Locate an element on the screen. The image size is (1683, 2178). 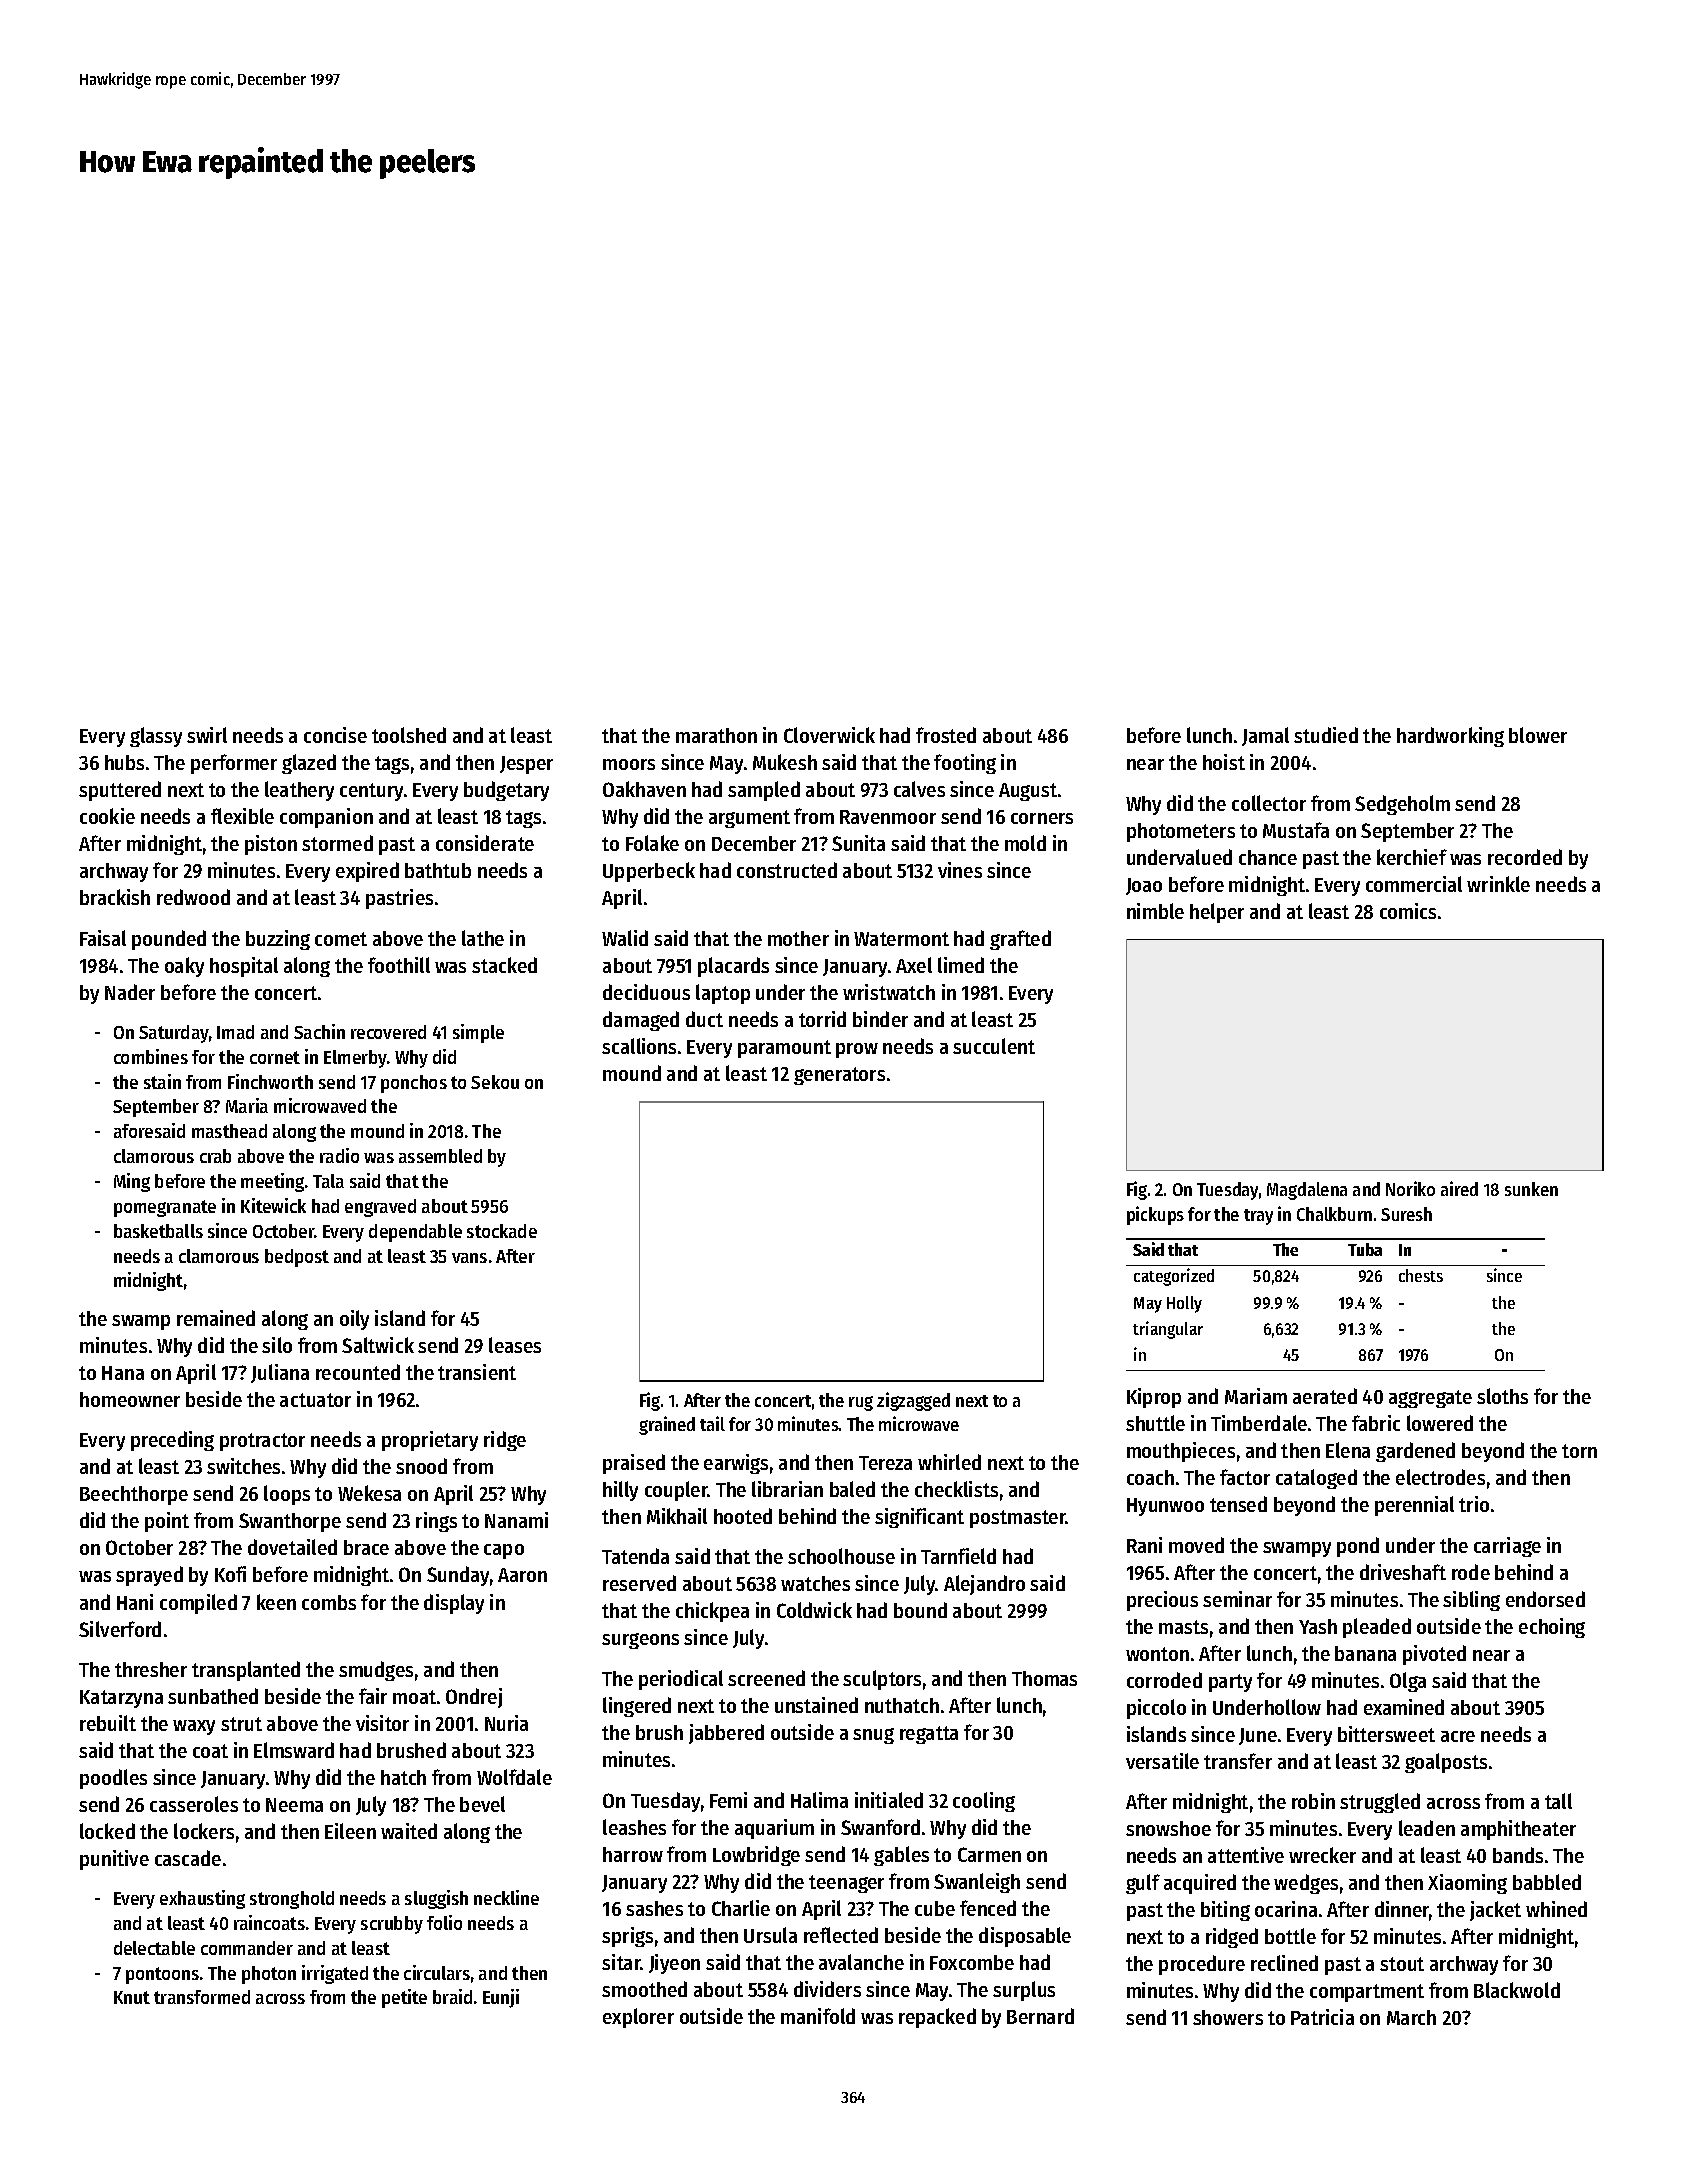
stronghold is located at coordinates (292, 1900).
